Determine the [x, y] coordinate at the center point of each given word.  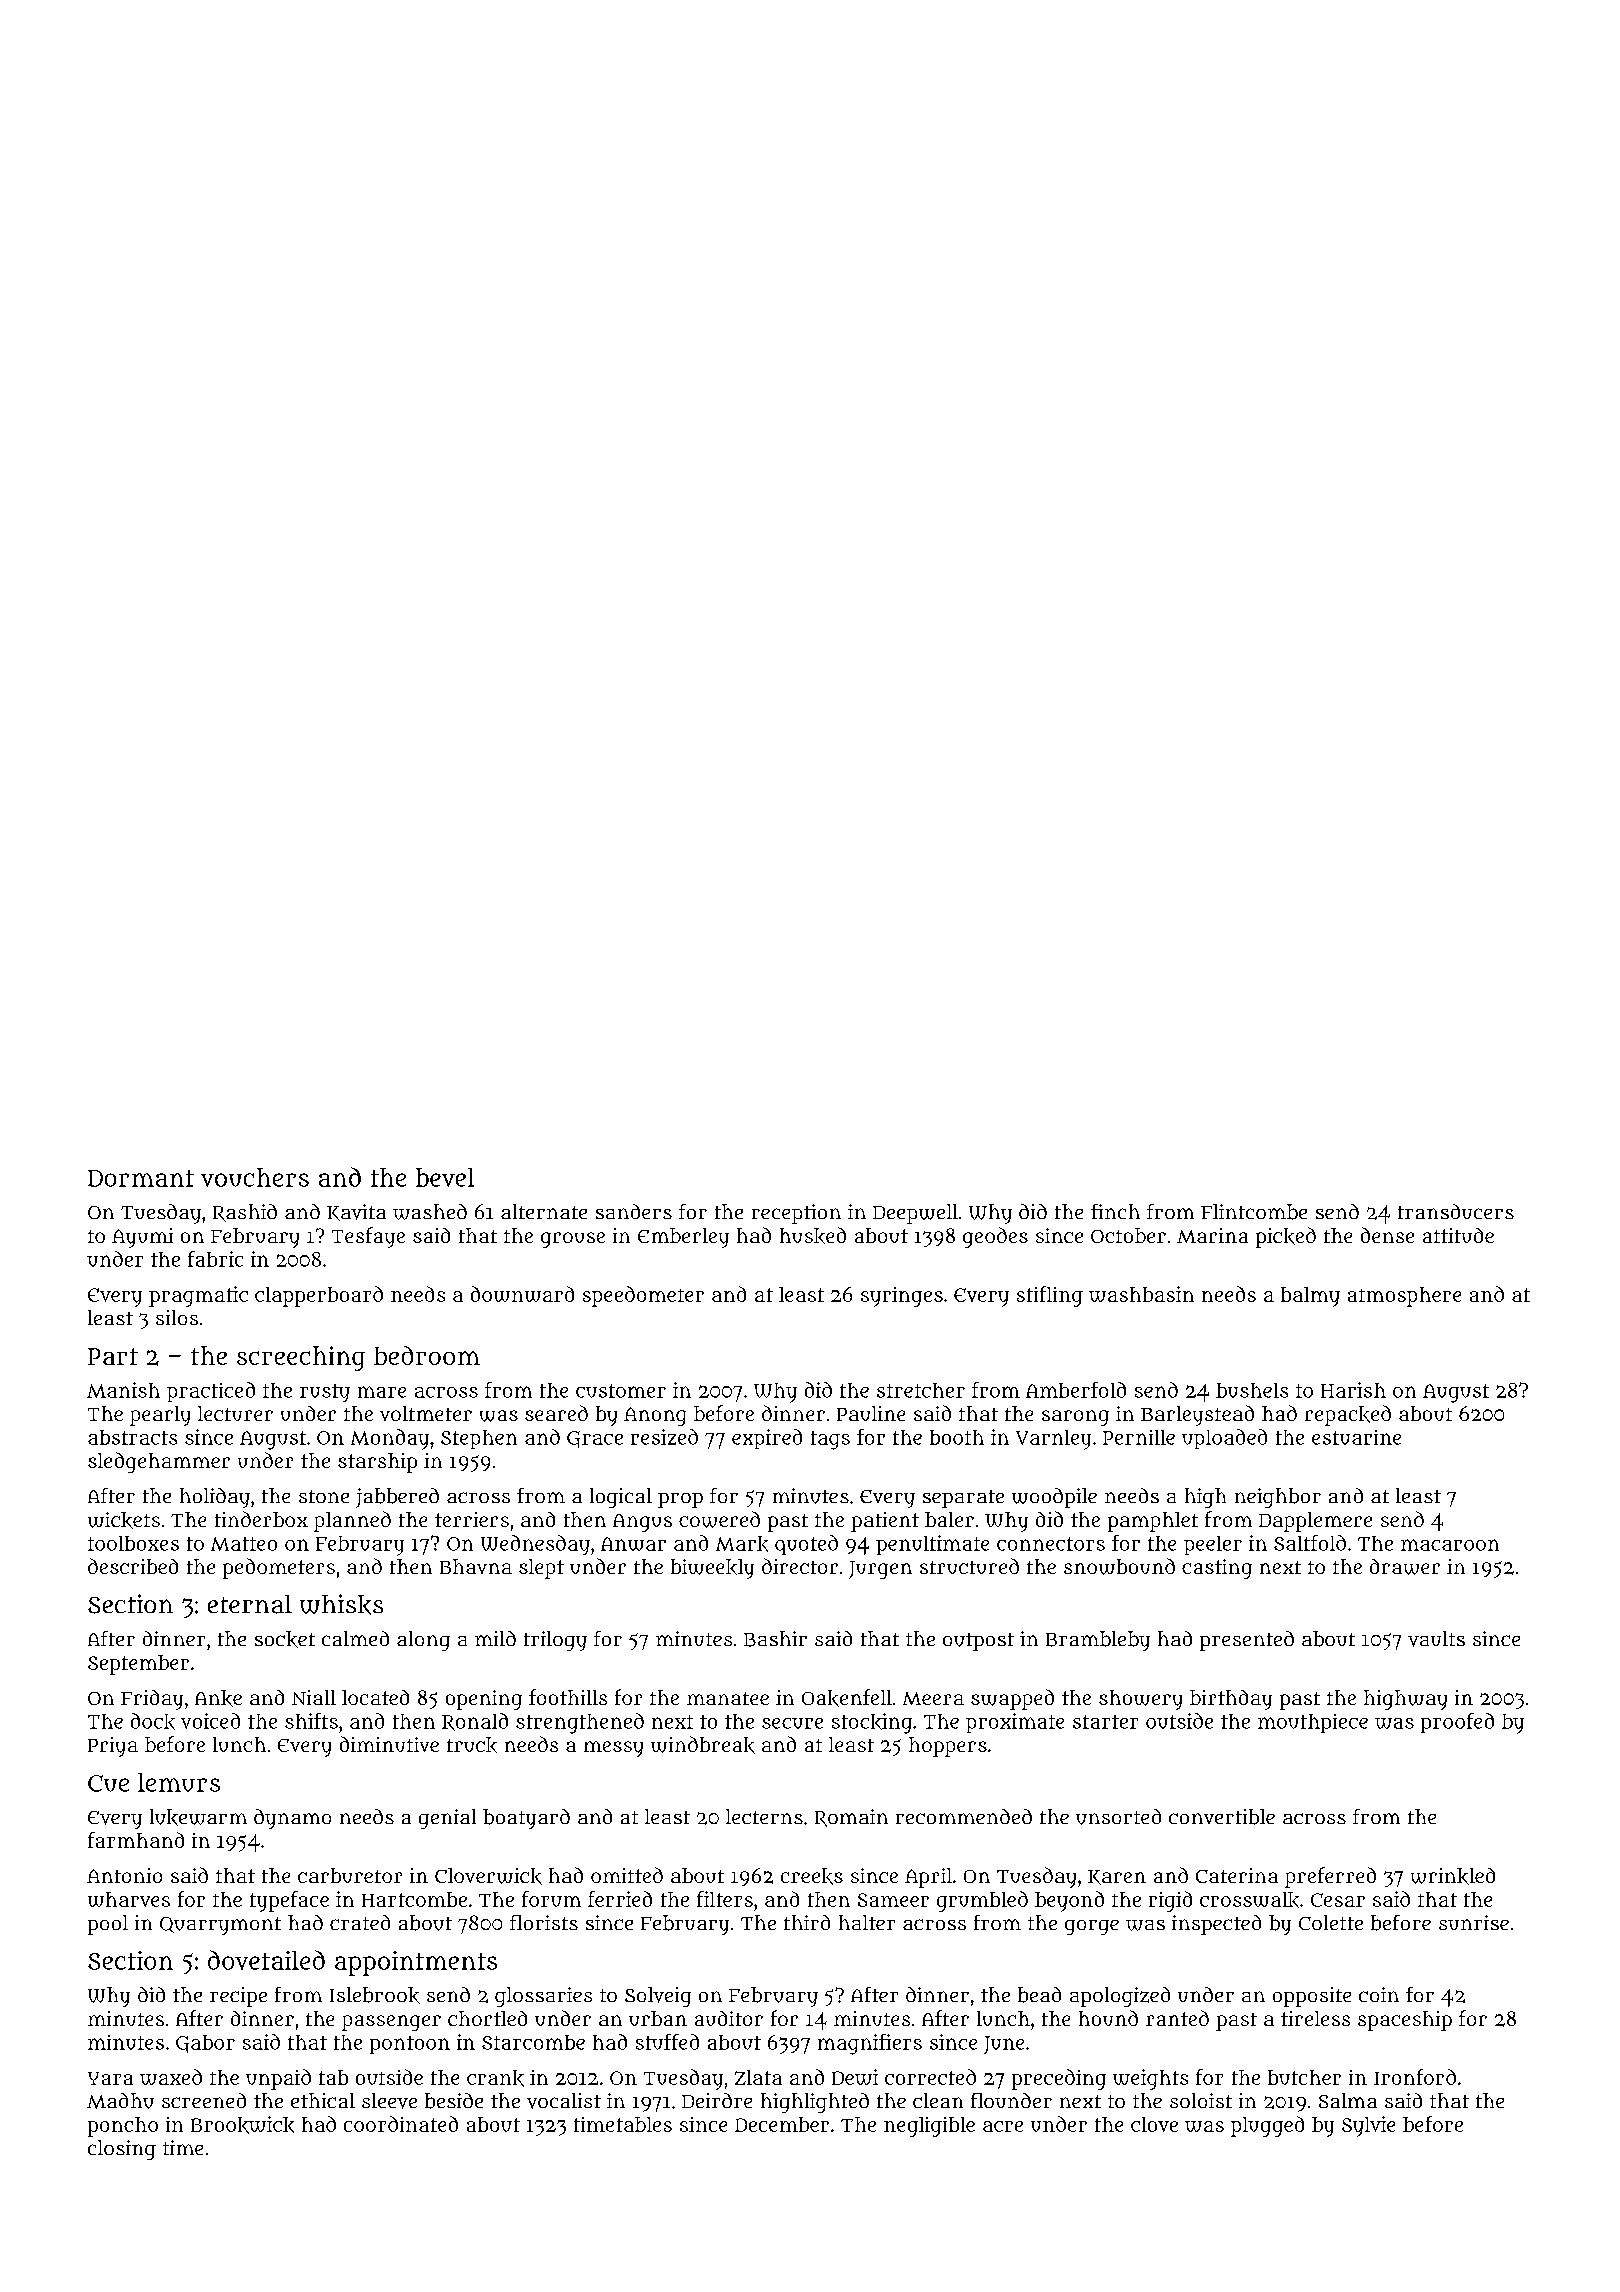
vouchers [255, 1177]
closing [122, 2150]
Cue [108, 1783]
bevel [445, 1177]
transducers [1456, 1211]
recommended [964, 1816]
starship [377, 1463]
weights [1150, 2079]
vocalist [564, 2101]
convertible [1222, 1817]
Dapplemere [1315, 1522]
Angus [642, 1523]
